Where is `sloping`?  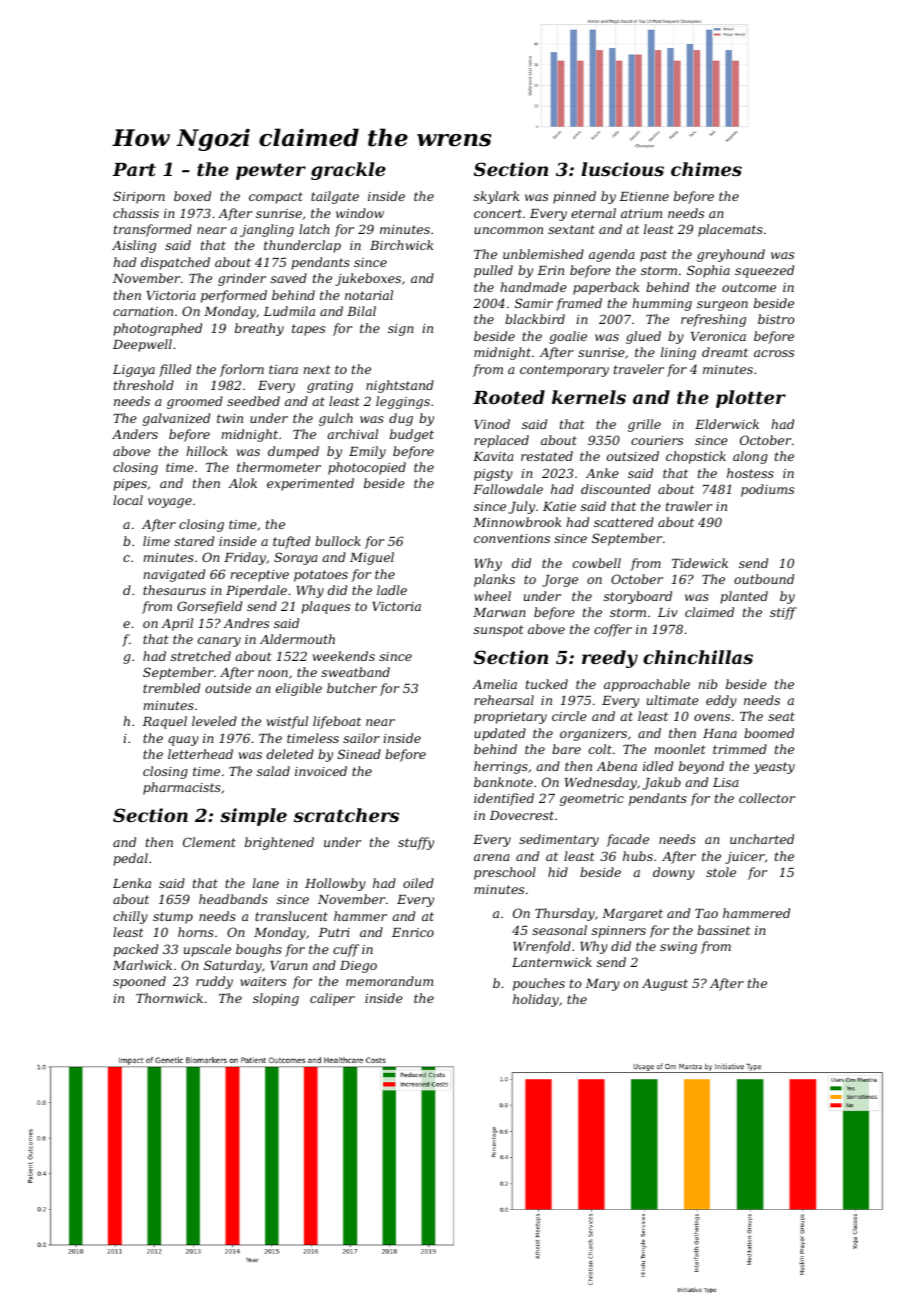 sloping is located at coordinates (276, 999).
